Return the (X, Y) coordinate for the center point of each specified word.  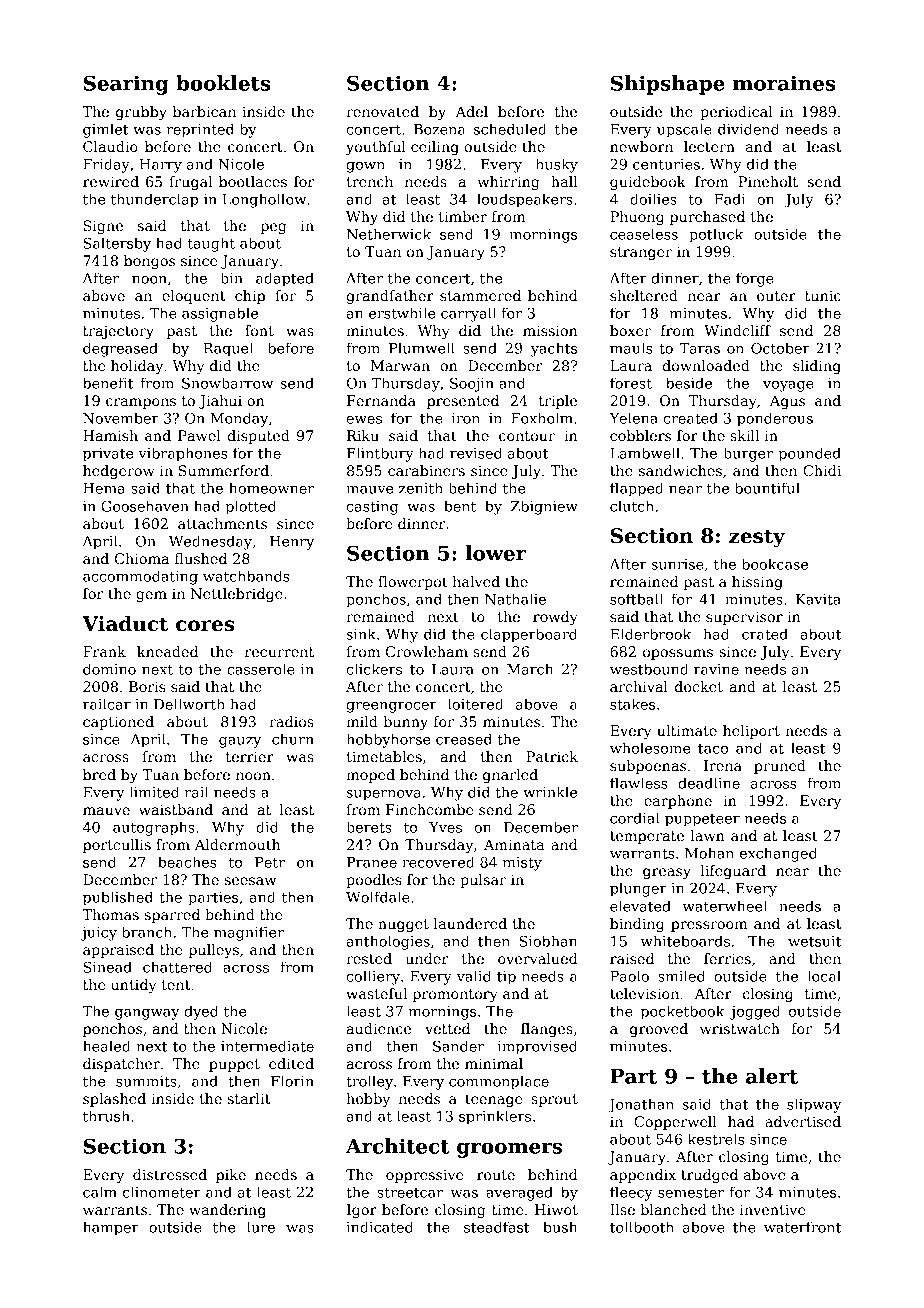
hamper (111, 1228)
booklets (223, 83)
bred (99, 774)
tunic (823, 295)
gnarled (510, 776)
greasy (667, 873)
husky (557, 165)
